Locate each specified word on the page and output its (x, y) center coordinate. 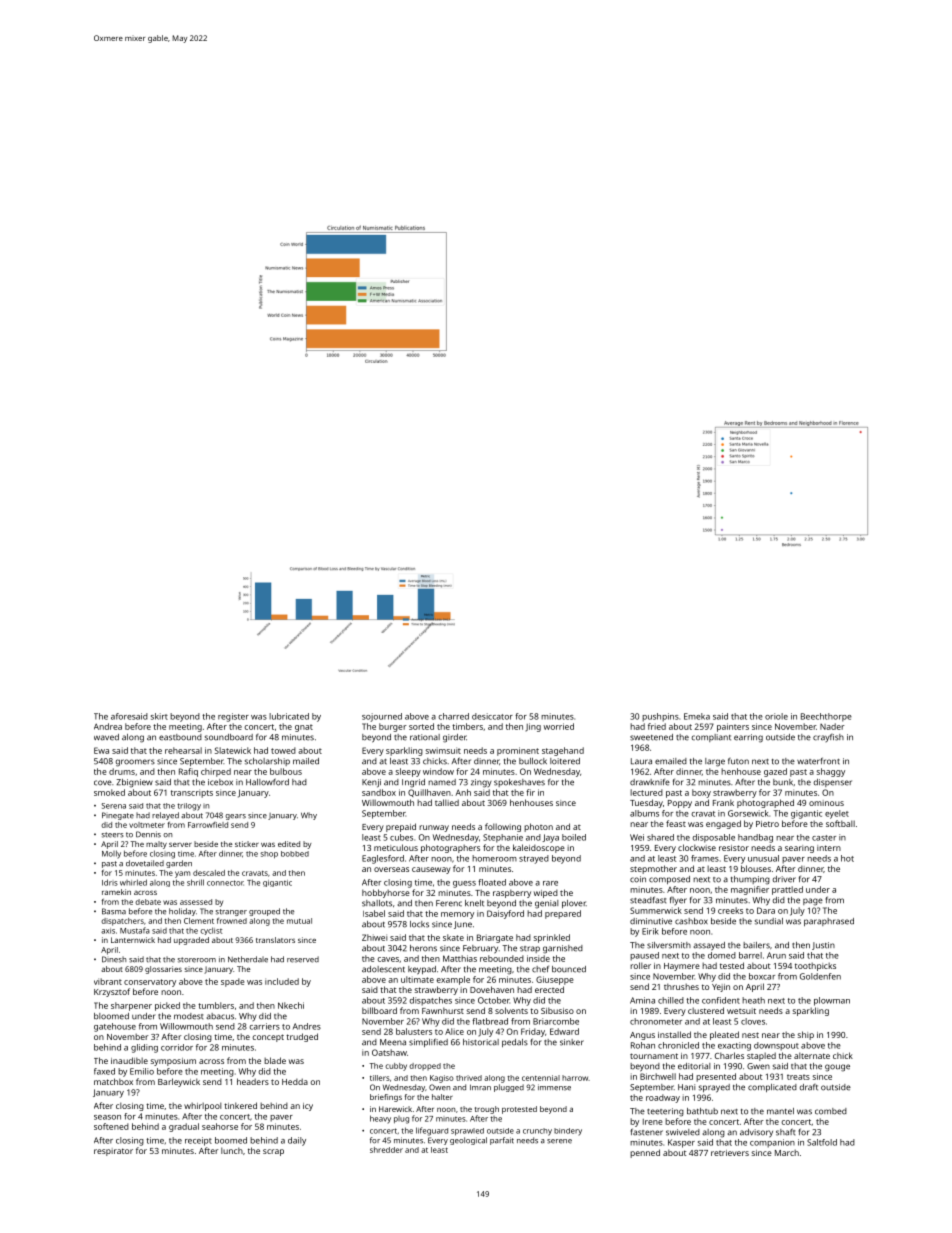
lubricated (289, 716)
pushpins (660, 717)
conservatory (150, 983)
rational (425, 737)
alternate (812, 1055)
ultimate (417, 979)
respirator (113, 1152)
